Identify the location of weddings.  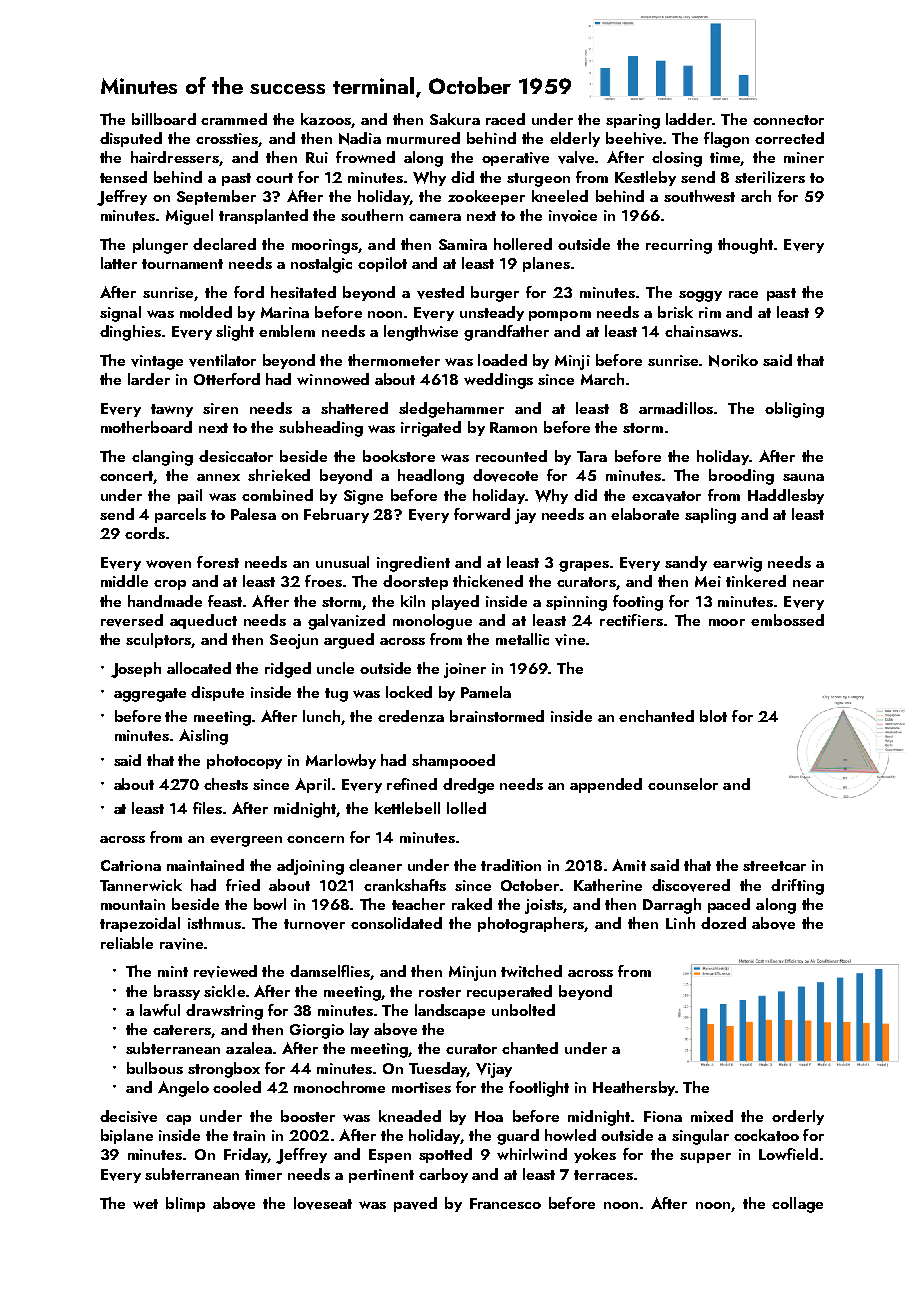
(498, 381).
